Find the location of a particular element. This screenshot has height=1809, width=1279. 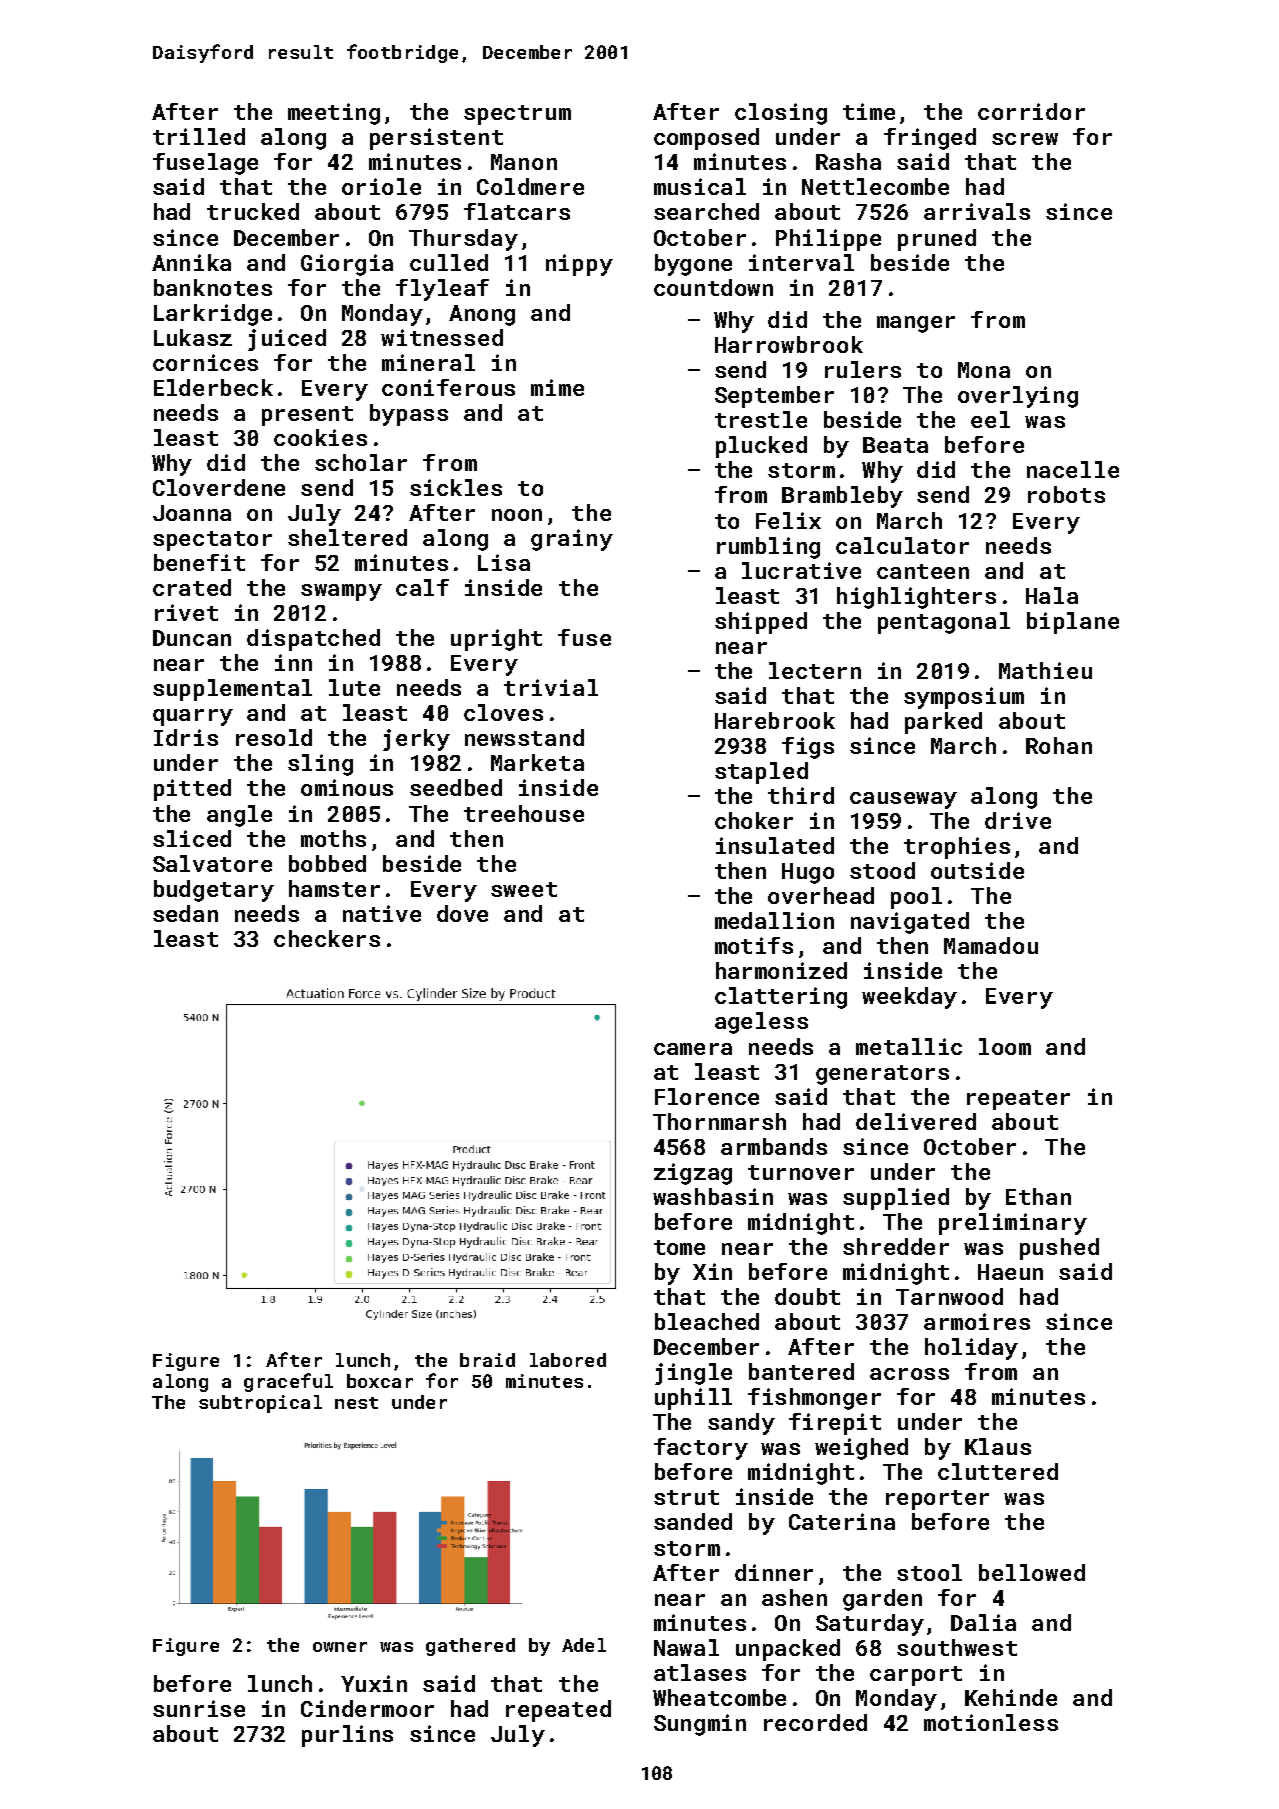

subtropical is located at coordinates (260, 1404).
